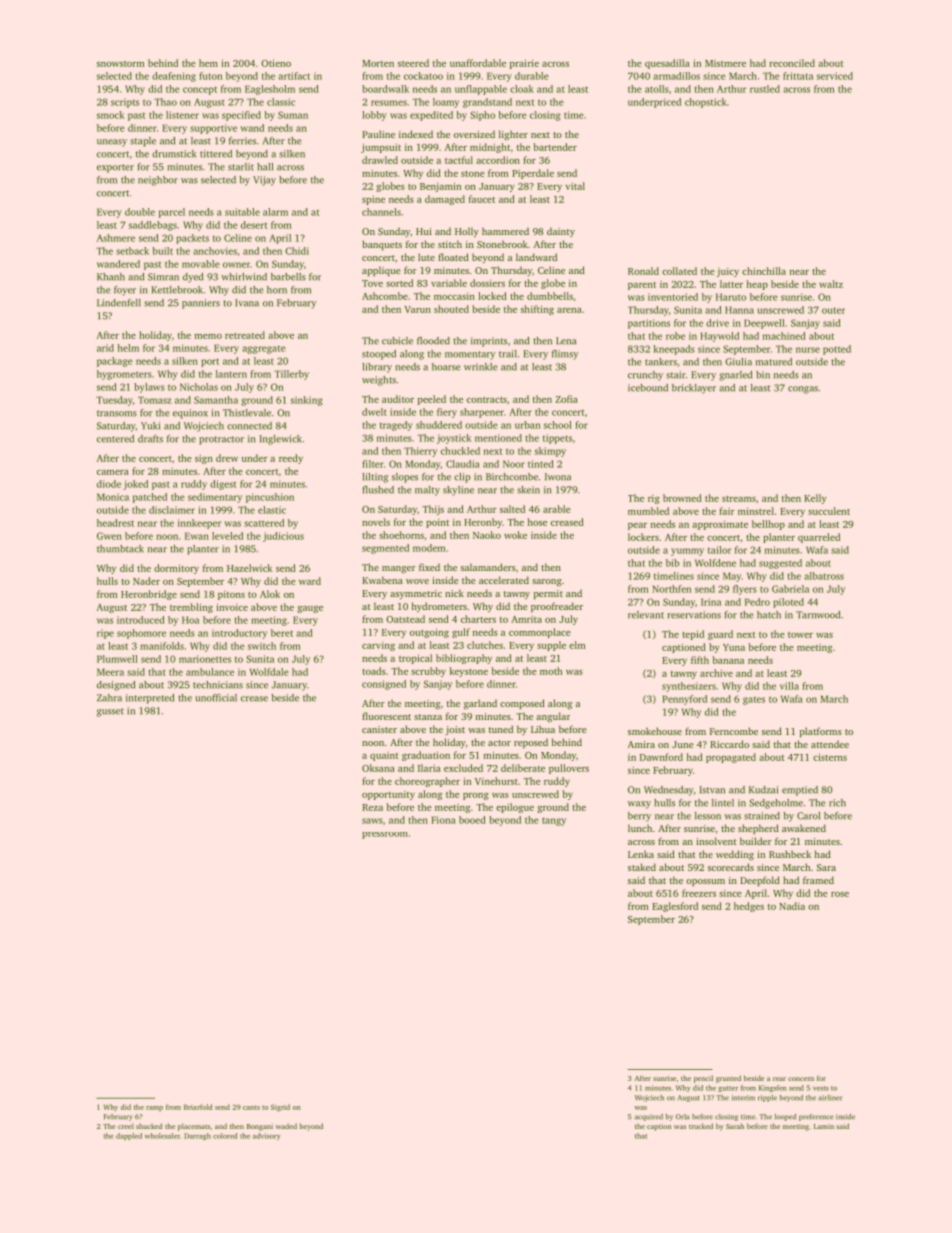 The width and height of the screenshot is (952, 1233). What do you see at coordinates (216, 154) in the screenshot?
I see `tittered` at bounding box center [216, 154].
